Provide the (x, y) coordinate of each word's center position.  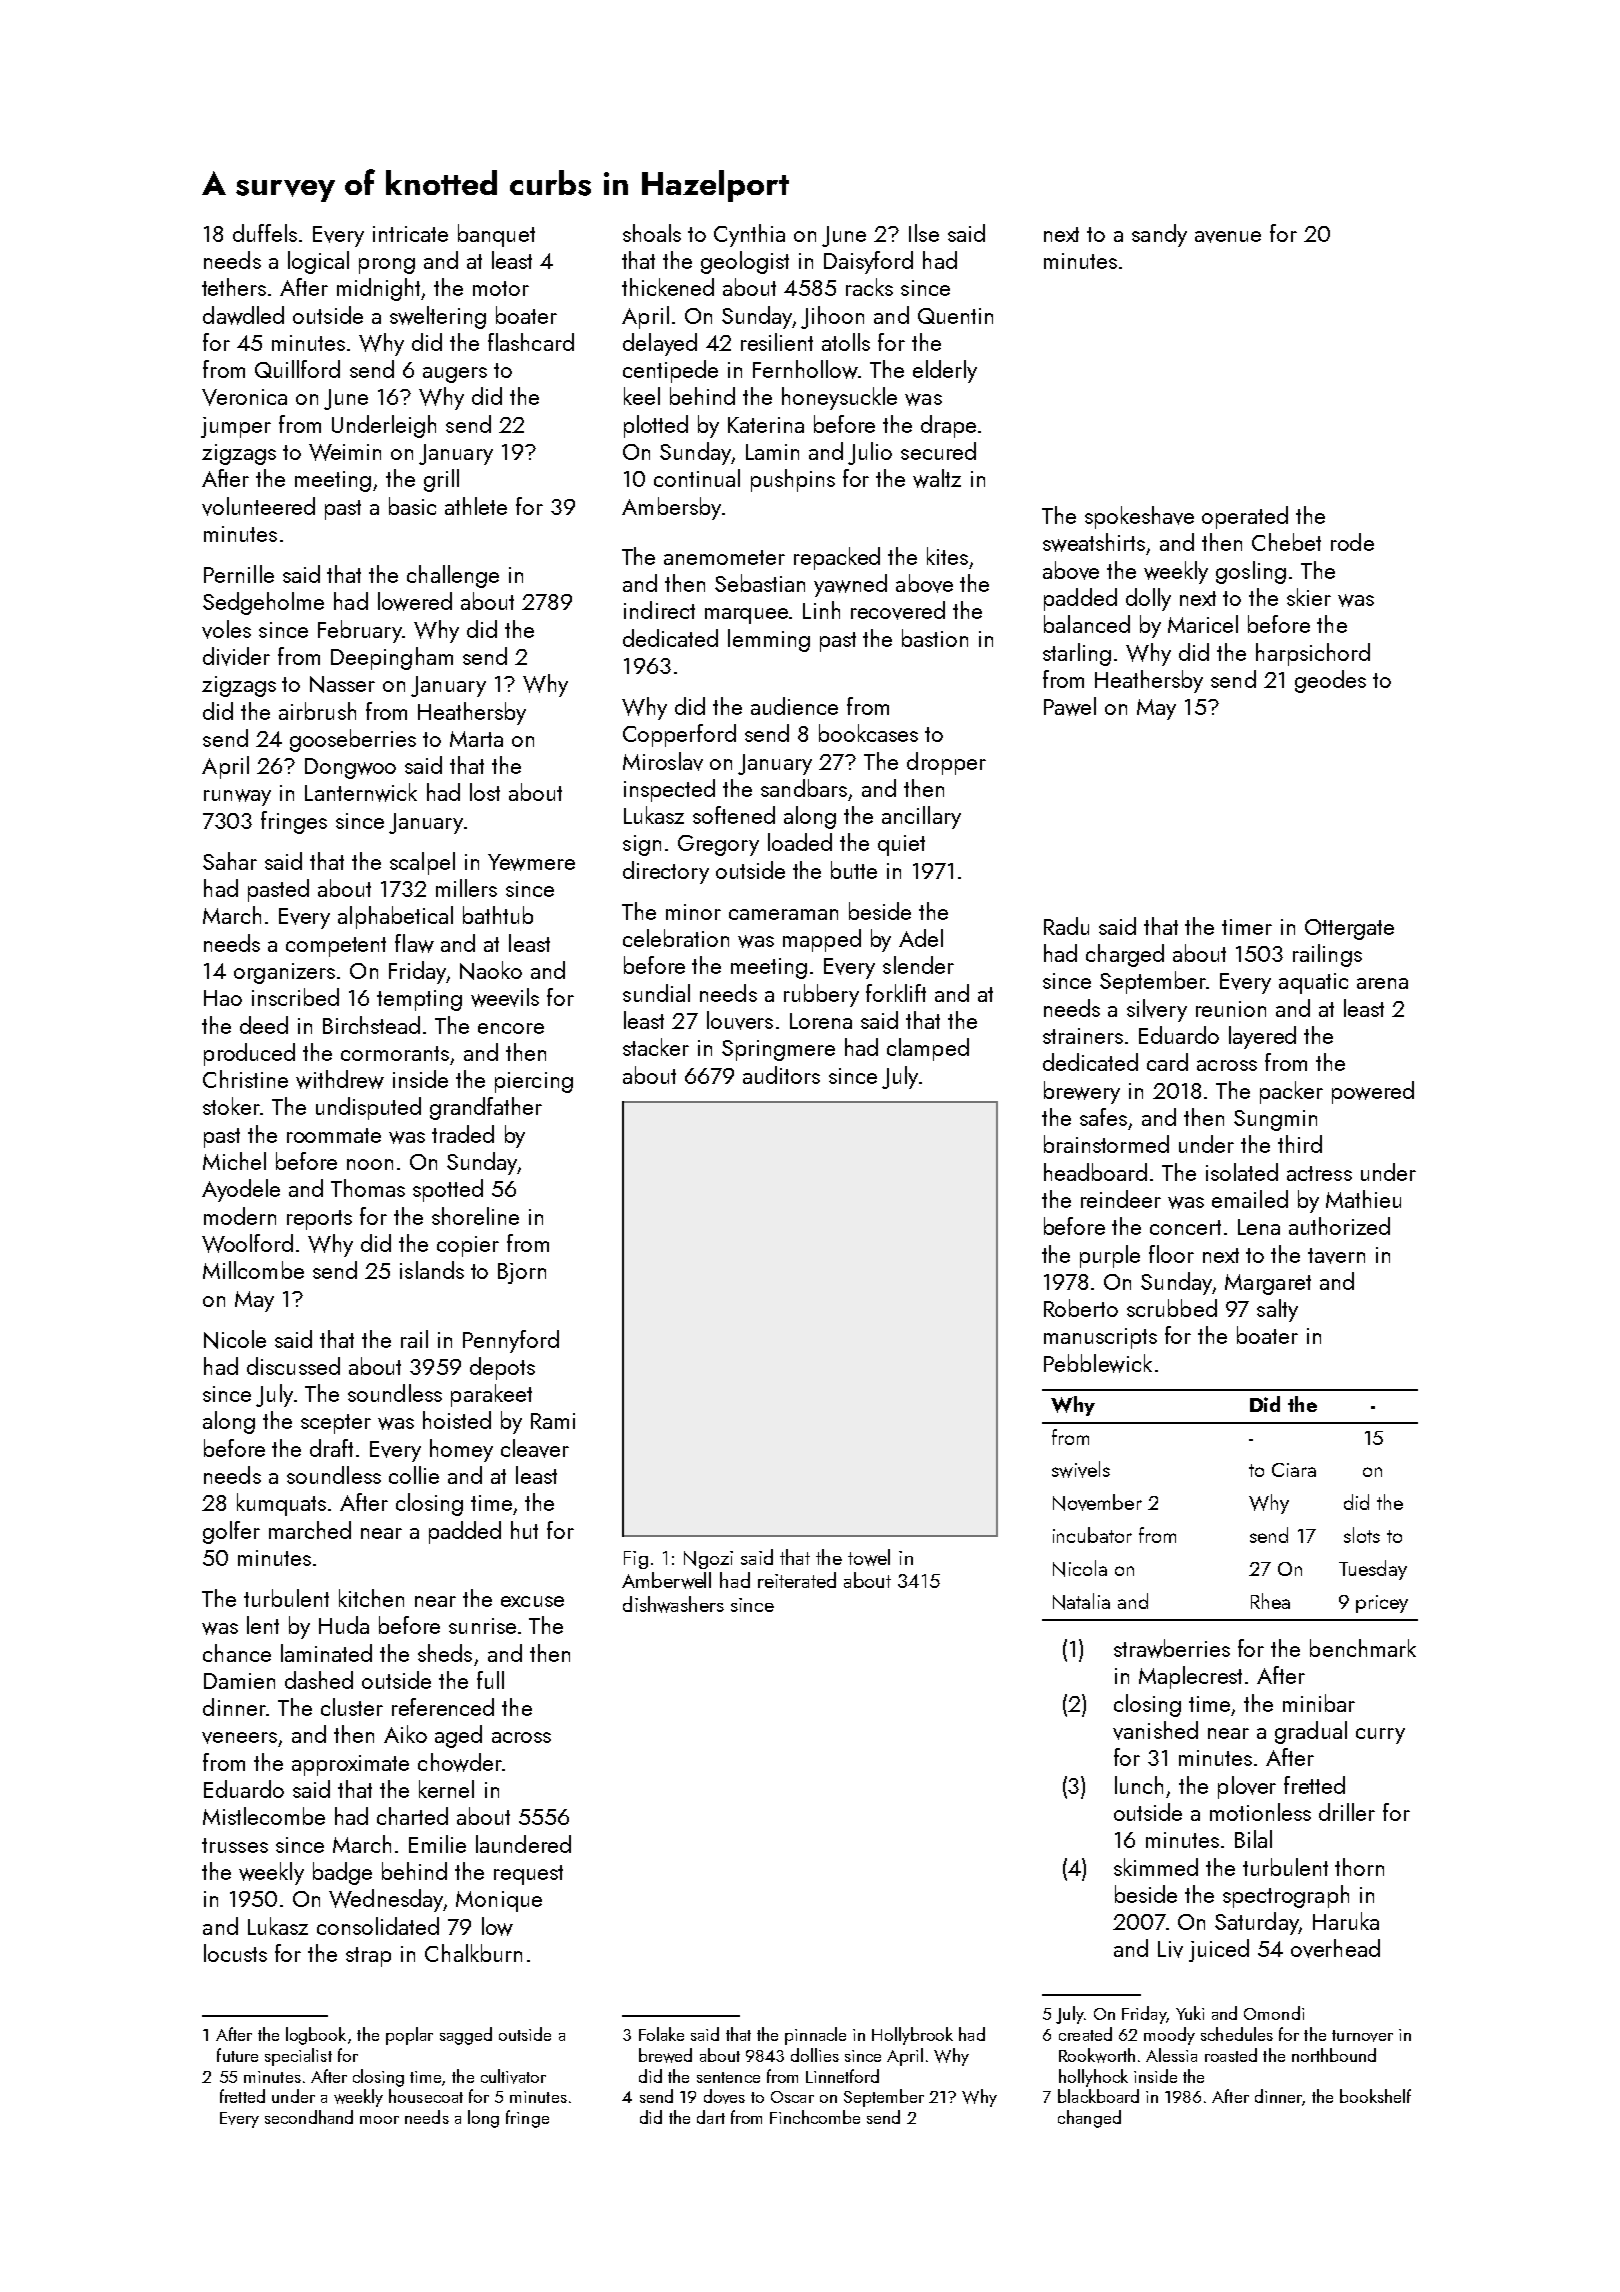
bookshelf (1375, 2096)
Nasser (342, 684)
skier (1309, 597)
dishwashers (673, 1604)
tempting (419, 1000)
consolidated (378, 1926)
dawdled (243, 315)
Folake (661, 2034)
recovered (898, 610)
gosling (1251, 572)
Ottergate (1349, 929)
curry (1380, 1736)
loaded (800, 842)
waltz (937, 478)
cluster (352, 1707)
